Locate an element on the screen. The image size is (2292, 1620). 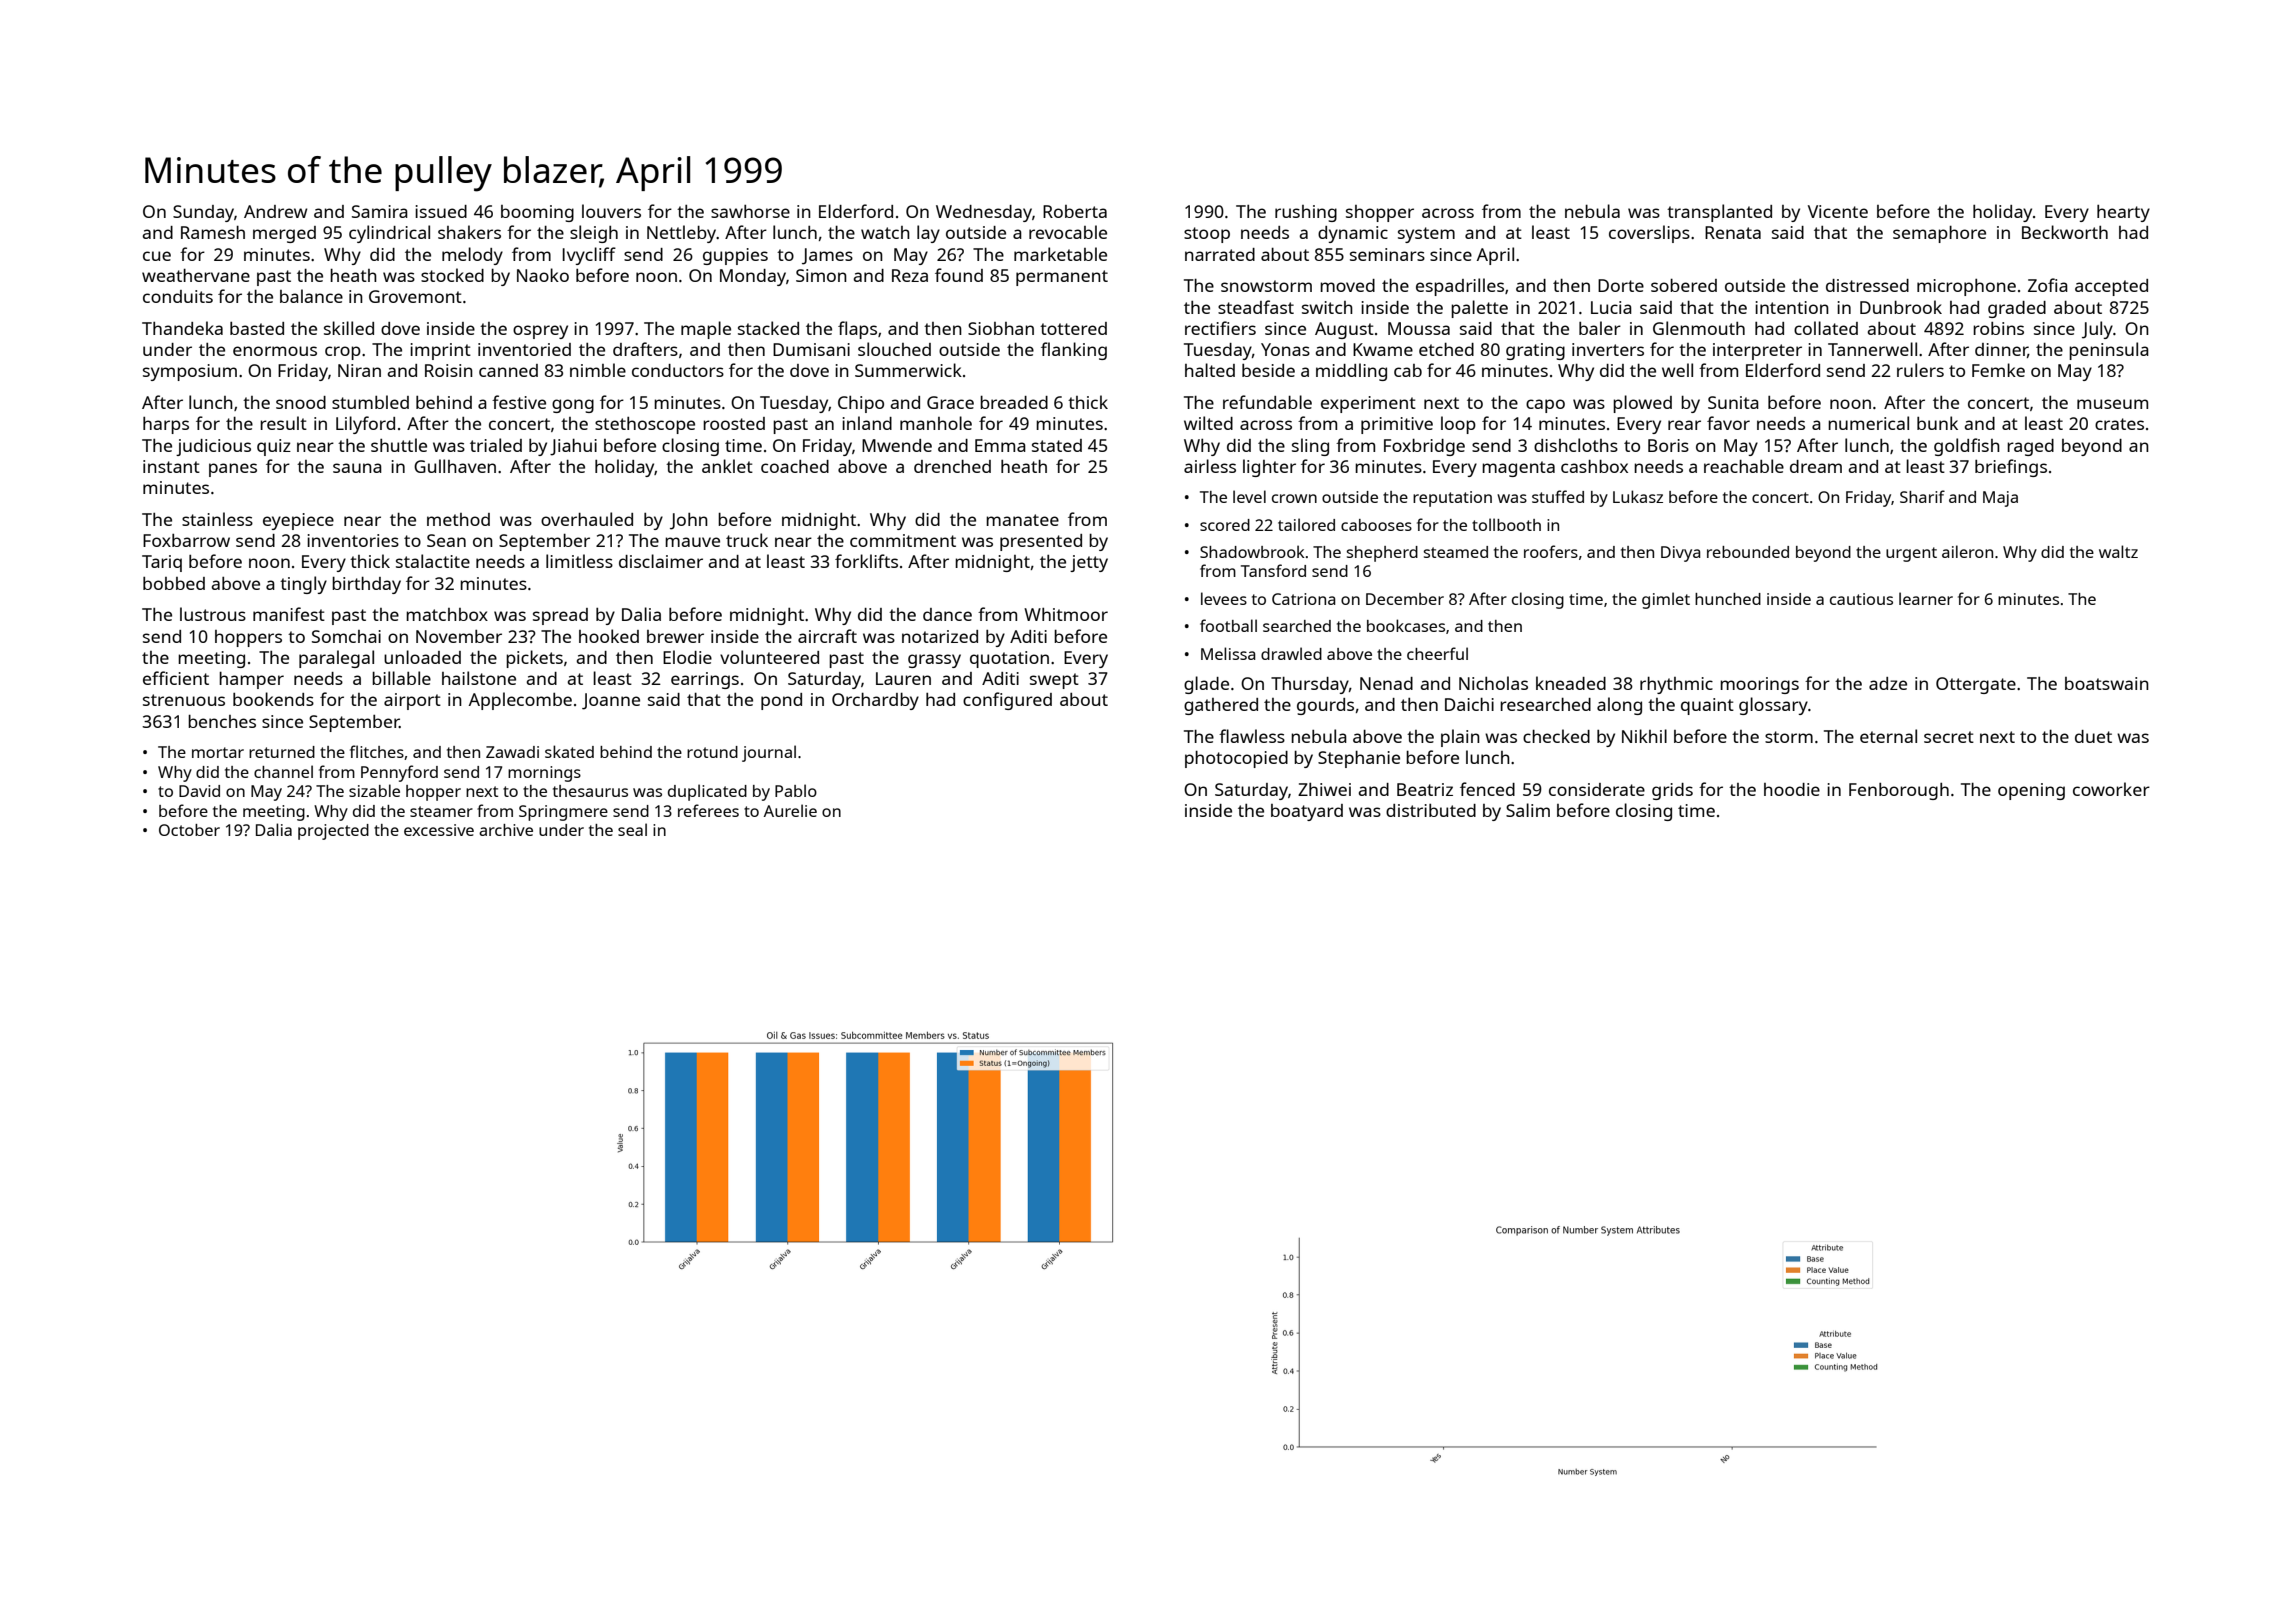
commitment is located at coordinates (903, 540).
